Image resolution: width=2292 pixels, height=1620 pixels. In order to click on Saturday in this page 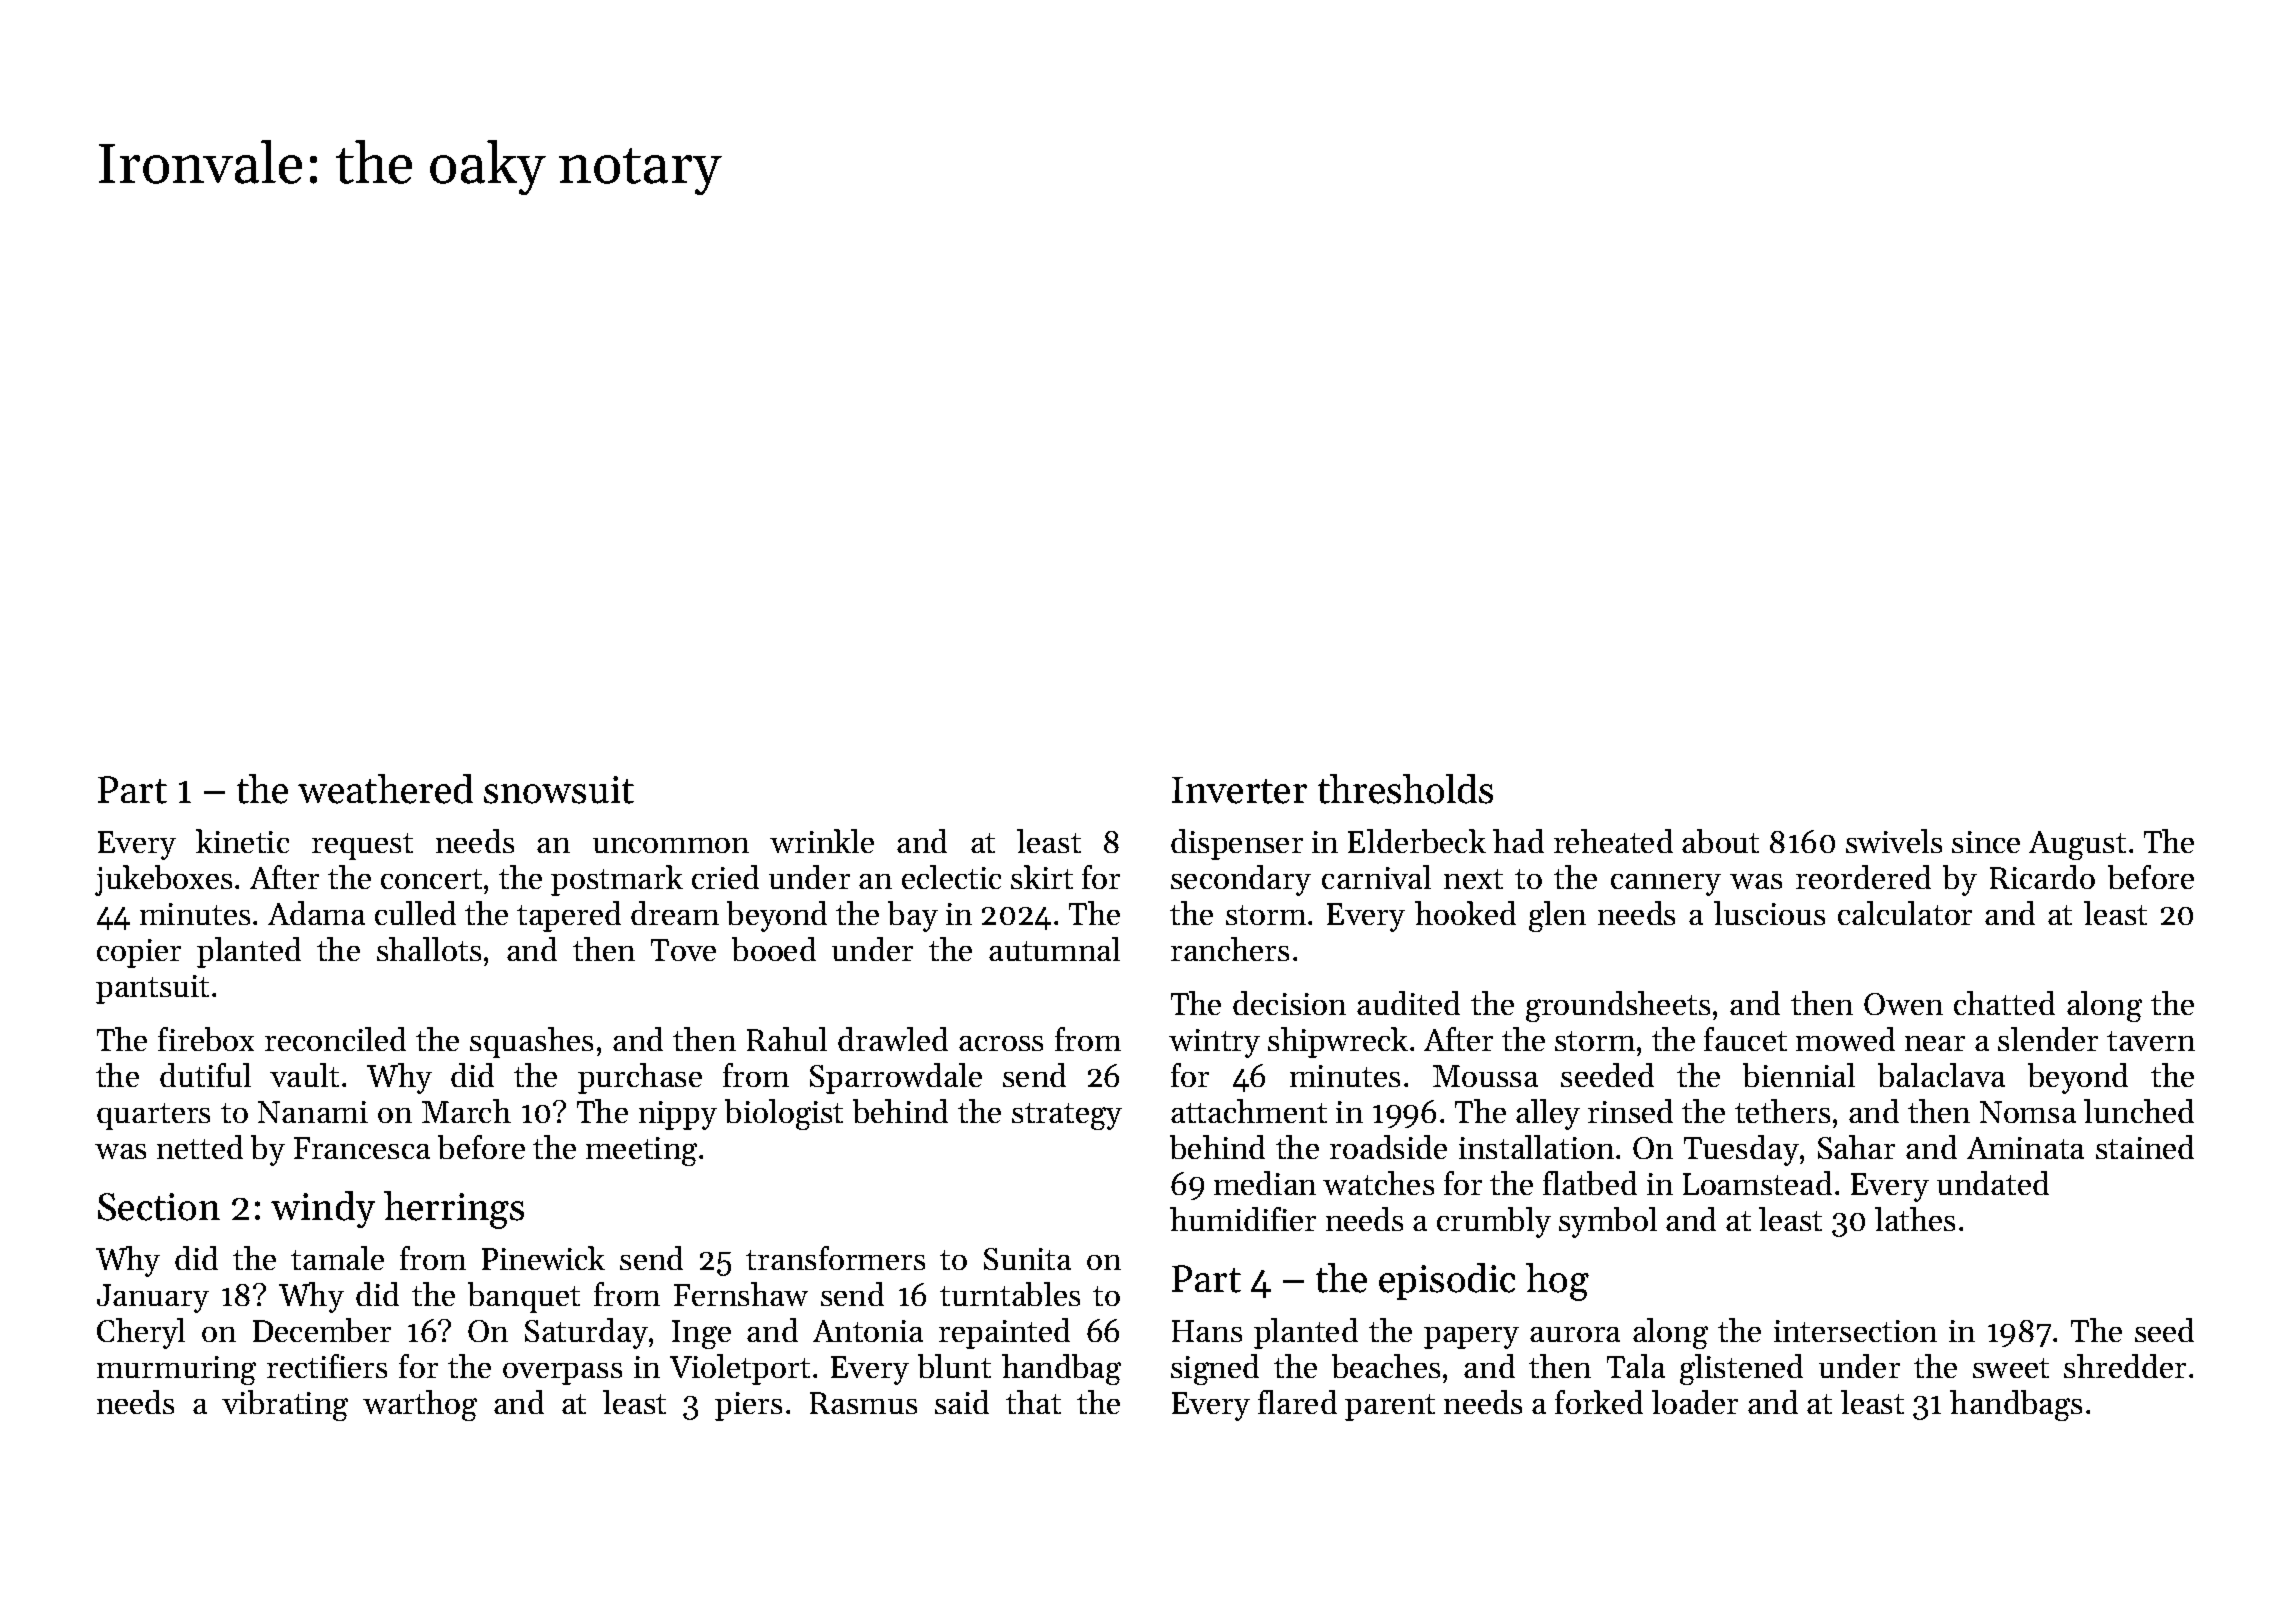, I will do `click(586, 1333)`.
